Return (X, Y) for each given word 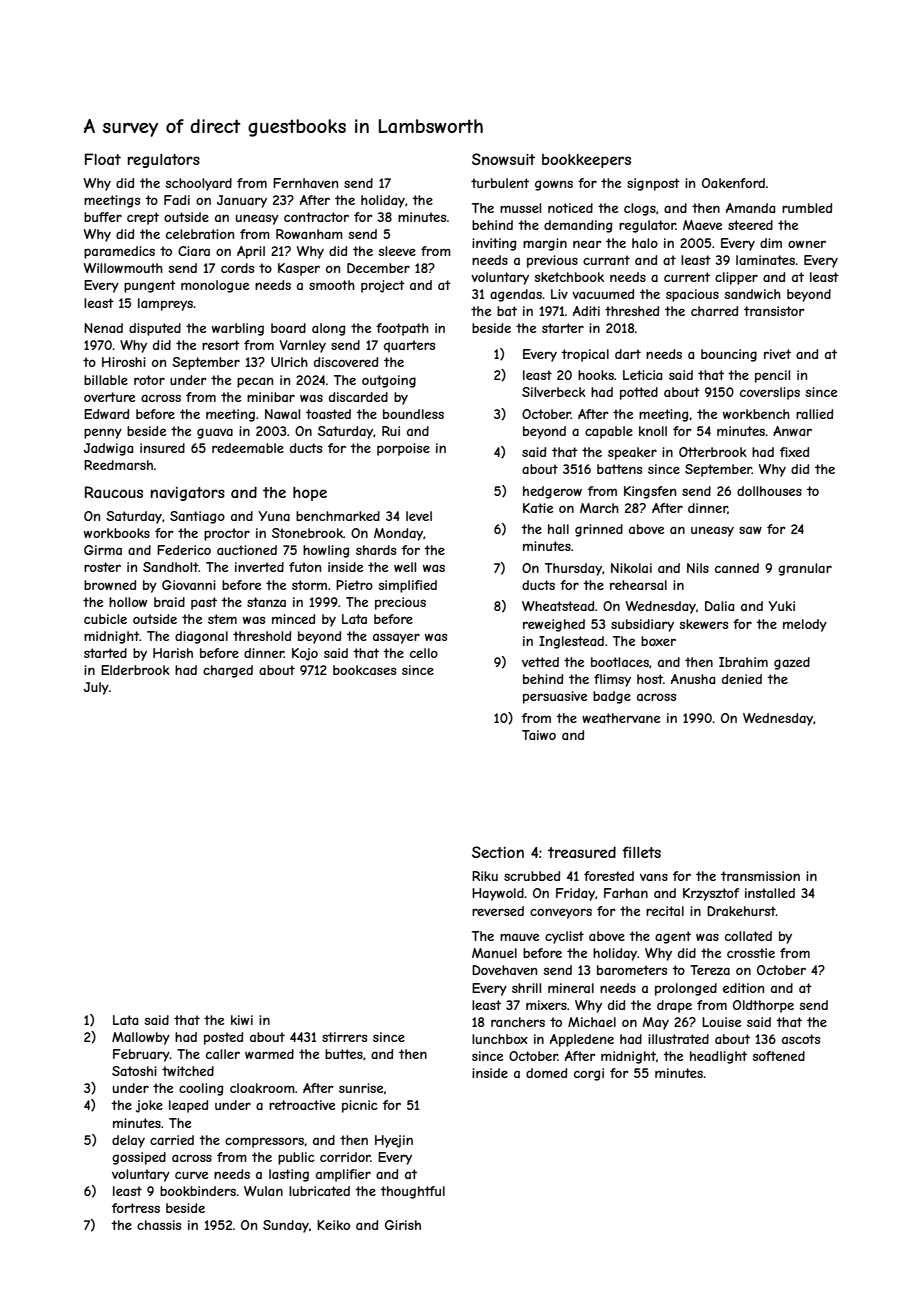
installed (770, 893)
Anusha (693, 679)
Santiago (197, 517)
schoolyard (199, 184)
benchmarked (338, 516)
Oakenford (733, 183)
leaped (188, 1106)
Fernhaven (305, 183)
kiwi (242, 1020)
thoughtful (412, 1192)
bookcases (364, 670)
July (96, 688)
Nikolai (631, 568)
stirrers (344, 1037)
